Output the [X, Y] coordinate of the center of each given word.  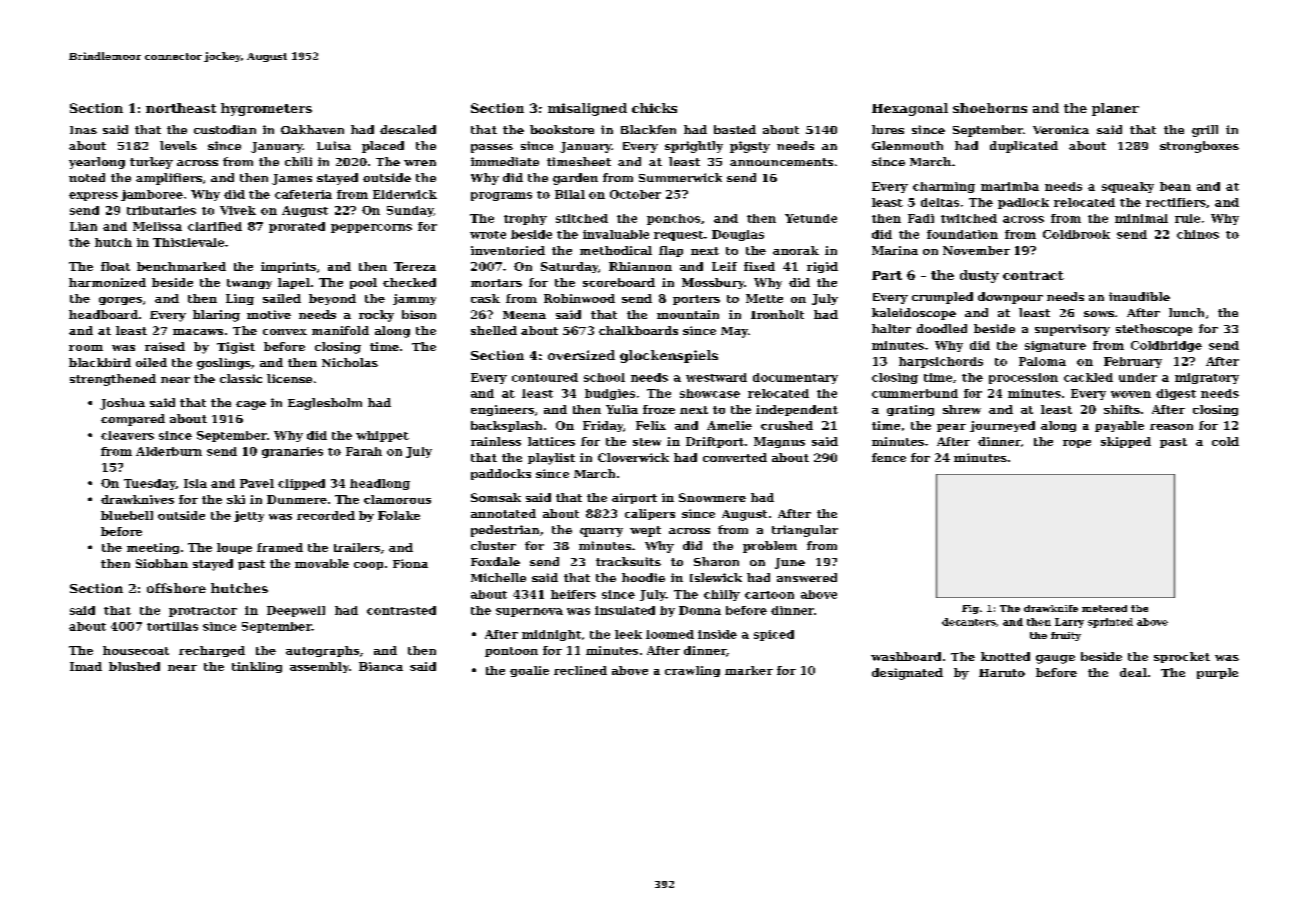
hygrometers [266, 109]
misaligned [587, 109]
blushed [134, 666]
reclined [580, 670]
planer [1115, 109]
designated [907, 674]
